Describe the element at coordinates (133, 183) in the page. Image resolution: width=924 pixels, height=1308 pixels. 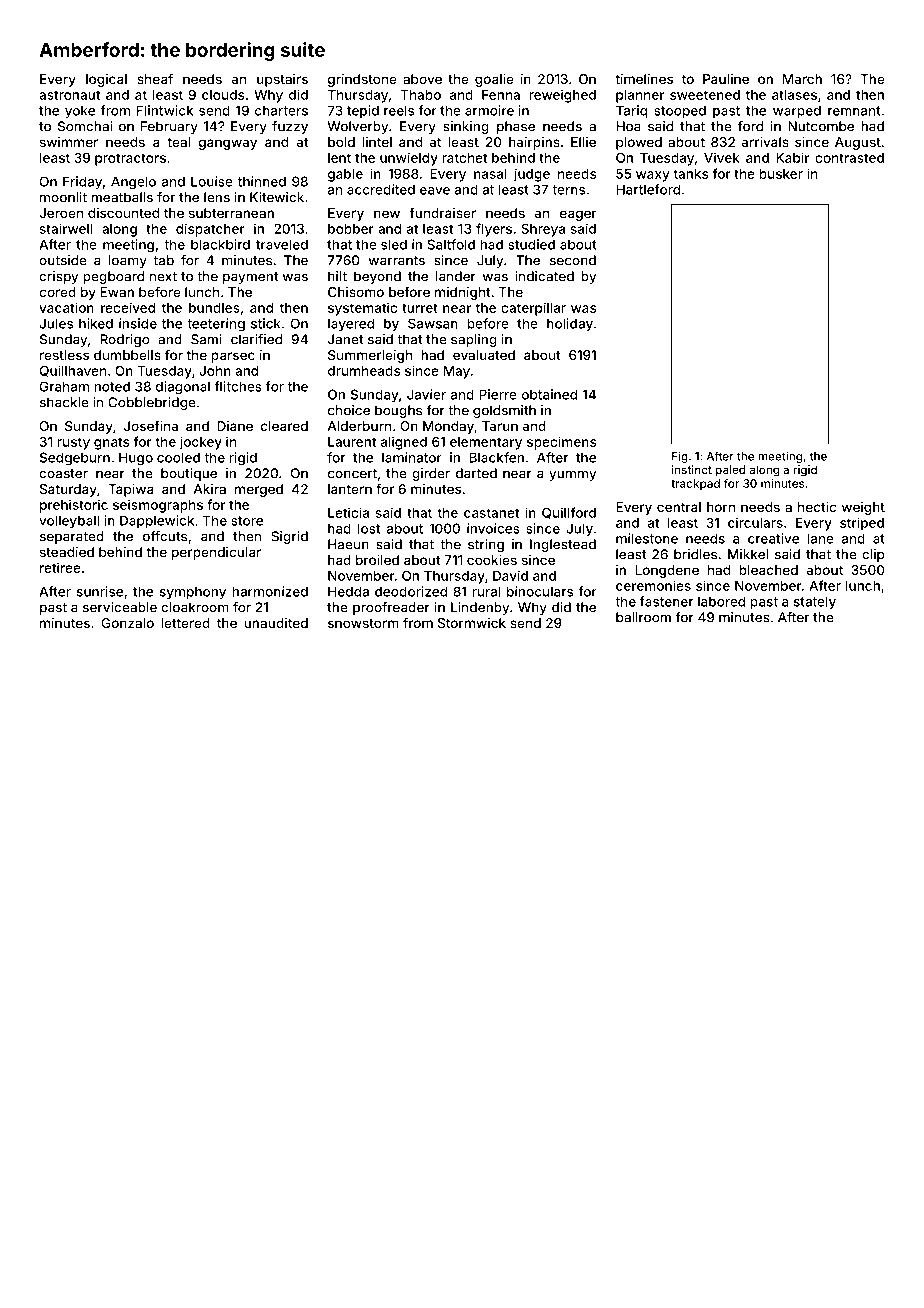
I see `Angelo` at that location.
